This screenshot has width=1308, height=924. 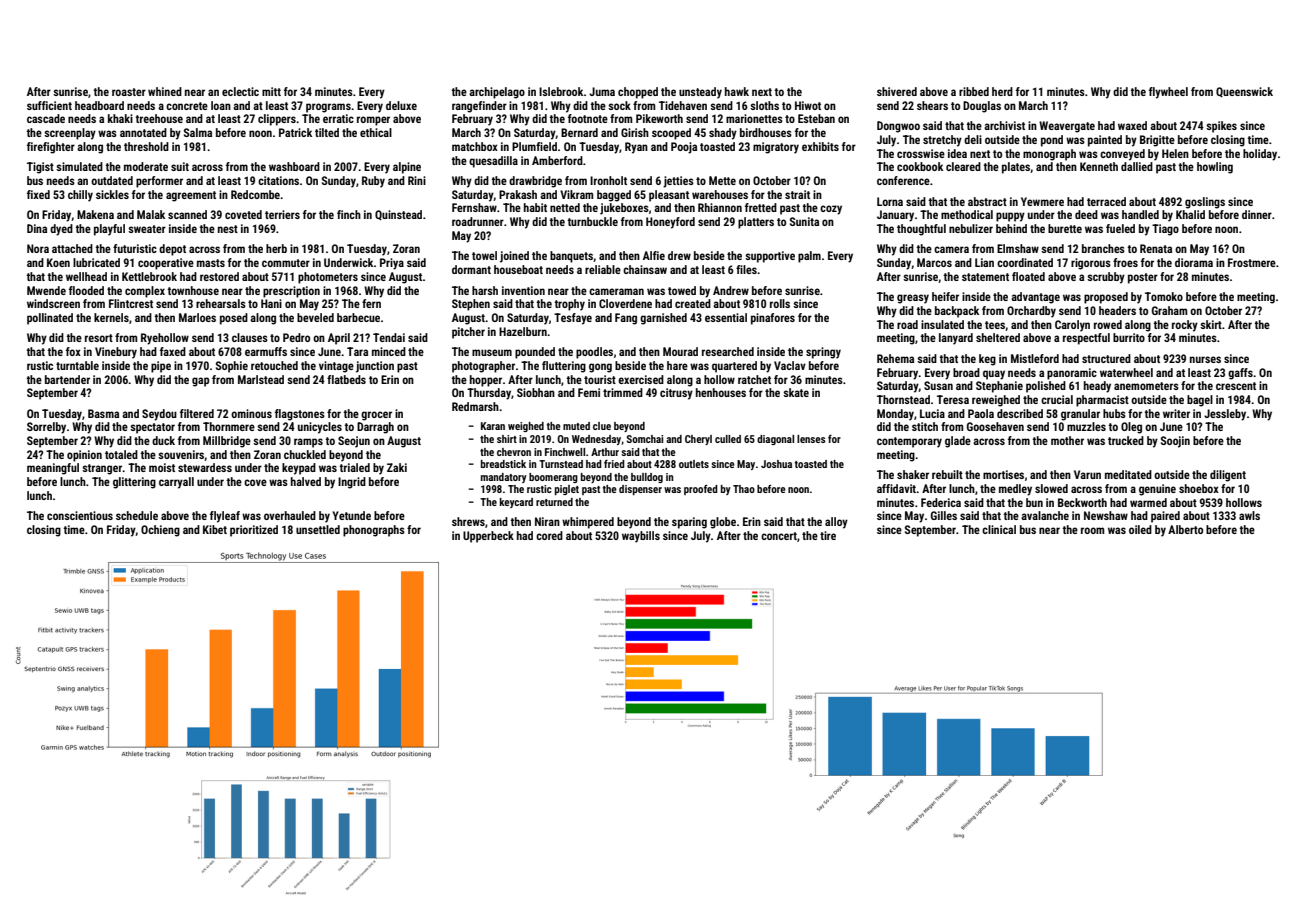 I want to click on ribbed, so click(x=974, y=91).
